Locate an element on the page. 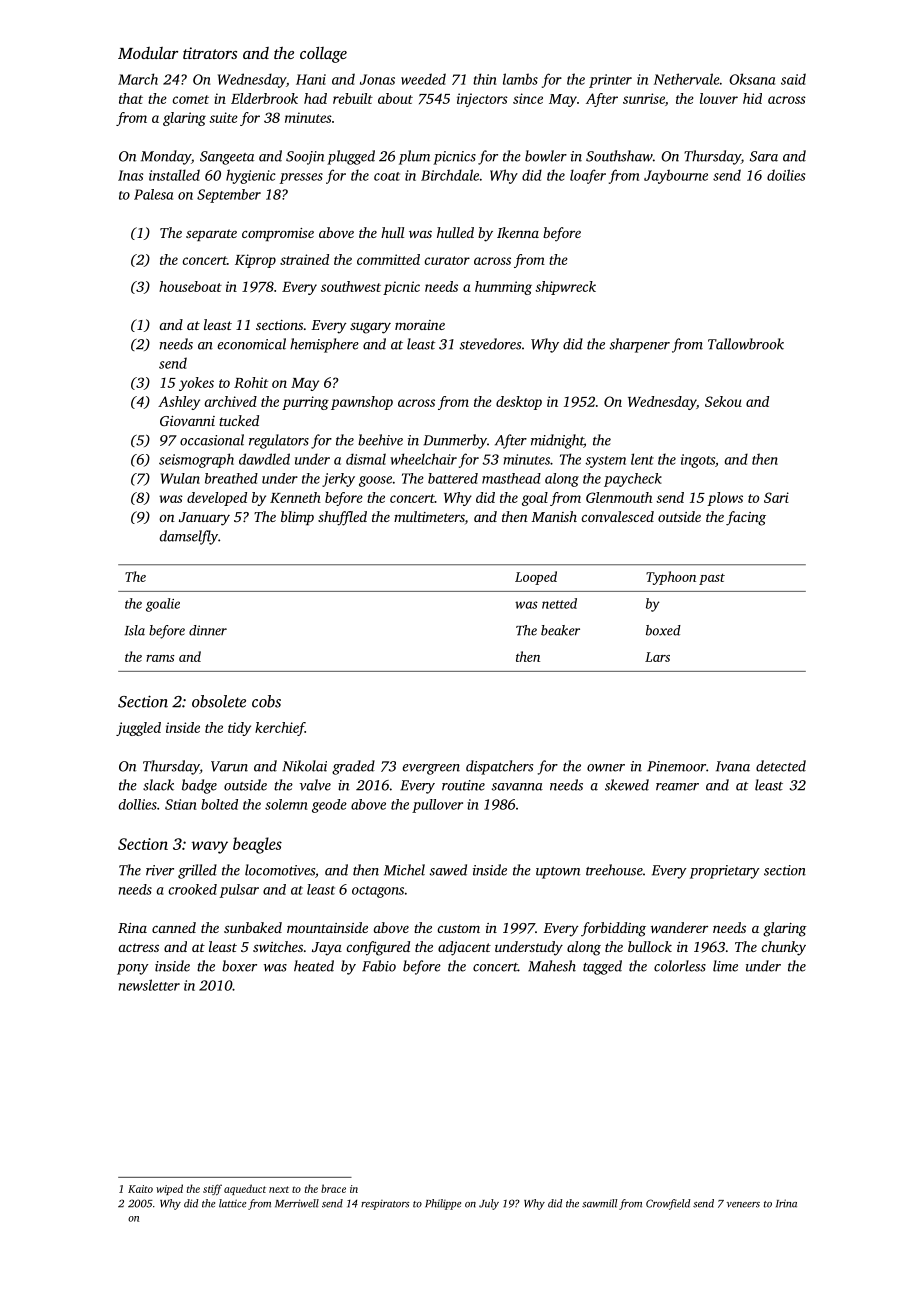 This image has height=1308, width=924. Modular is located at coordinates (148, 53).
